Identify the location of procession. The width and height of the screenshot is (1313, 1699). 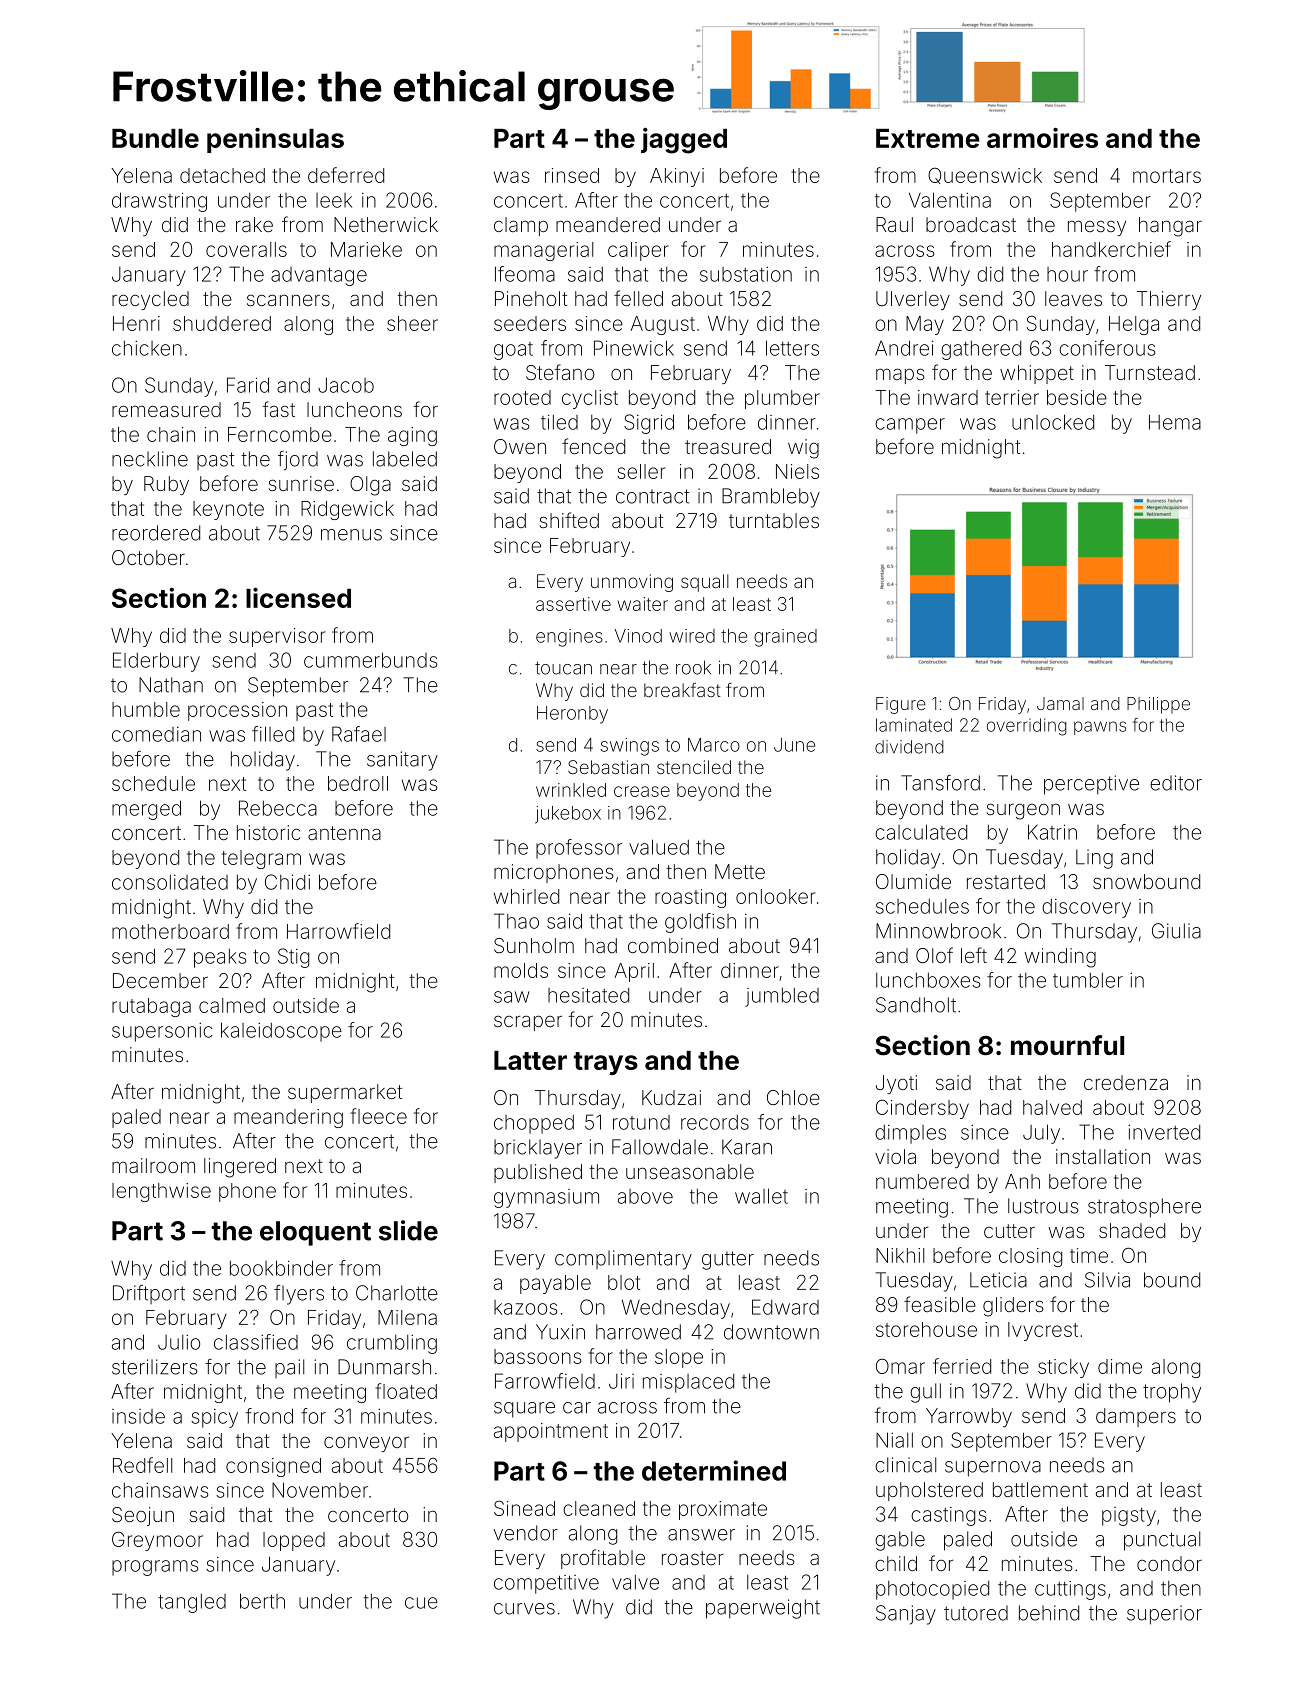
(237, 711).
